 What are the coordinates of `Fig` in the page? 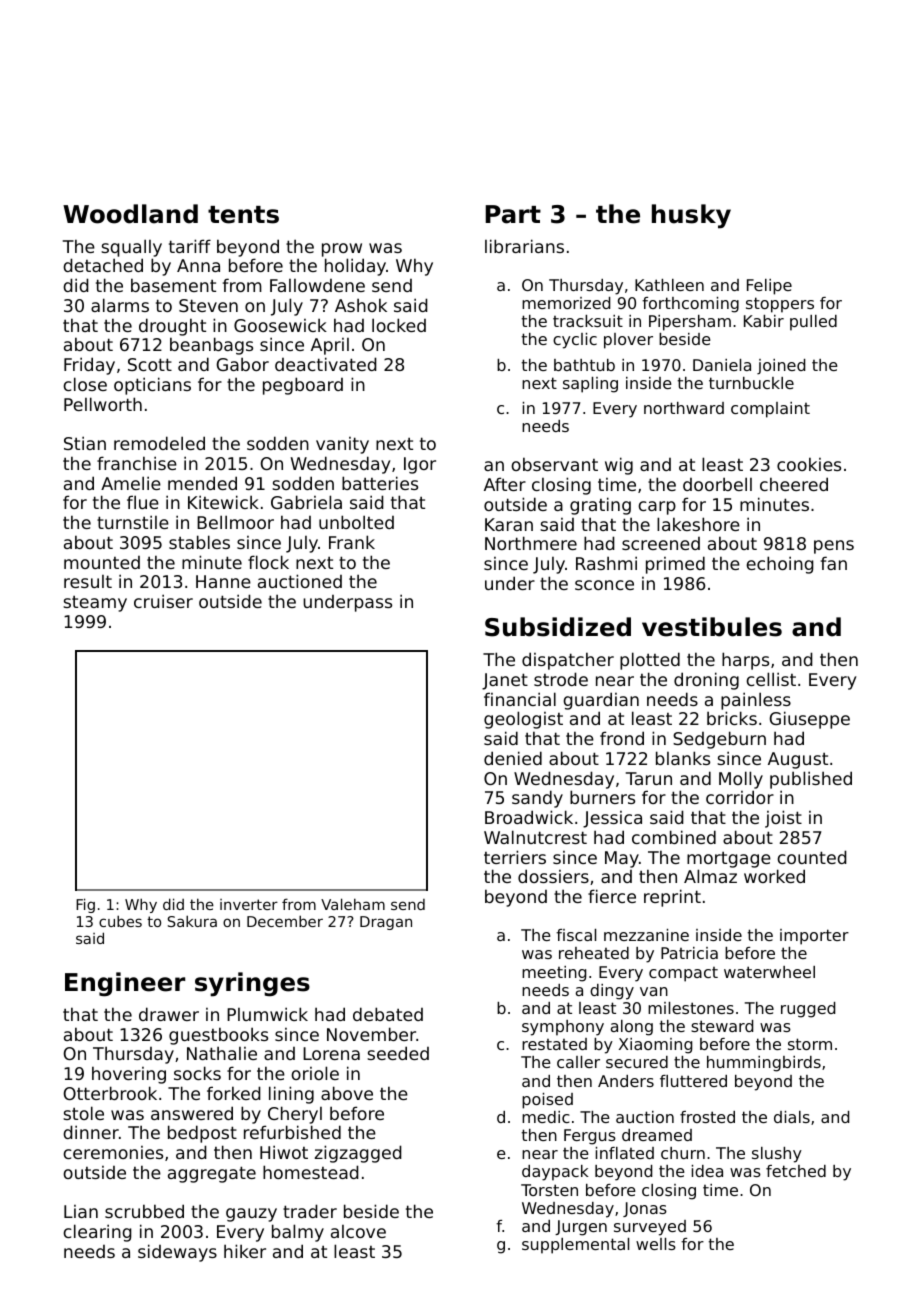 It's located at (85, 905).
